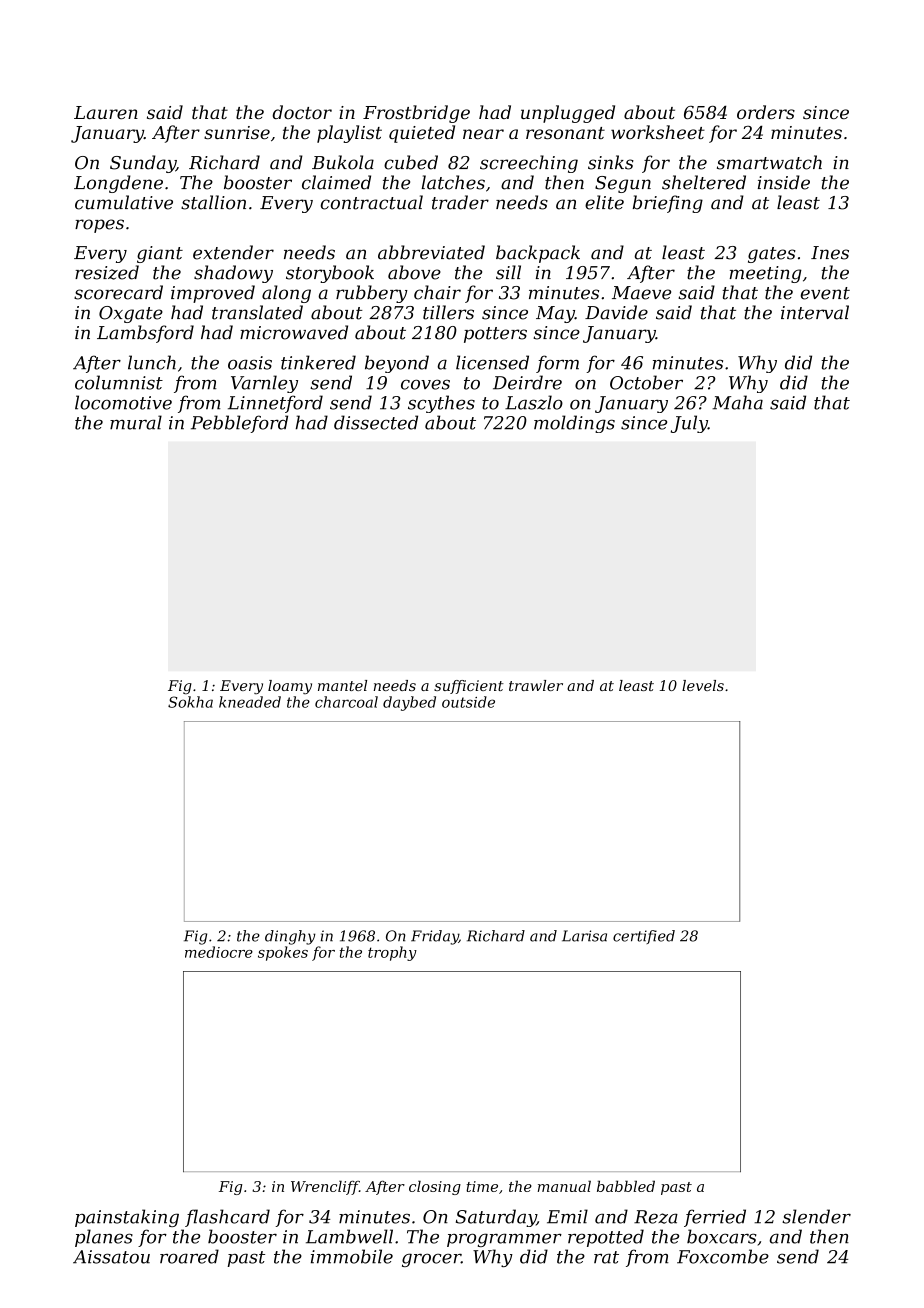 This image has height=1308, width=924. I want to click on levels, so click(703, 685).
